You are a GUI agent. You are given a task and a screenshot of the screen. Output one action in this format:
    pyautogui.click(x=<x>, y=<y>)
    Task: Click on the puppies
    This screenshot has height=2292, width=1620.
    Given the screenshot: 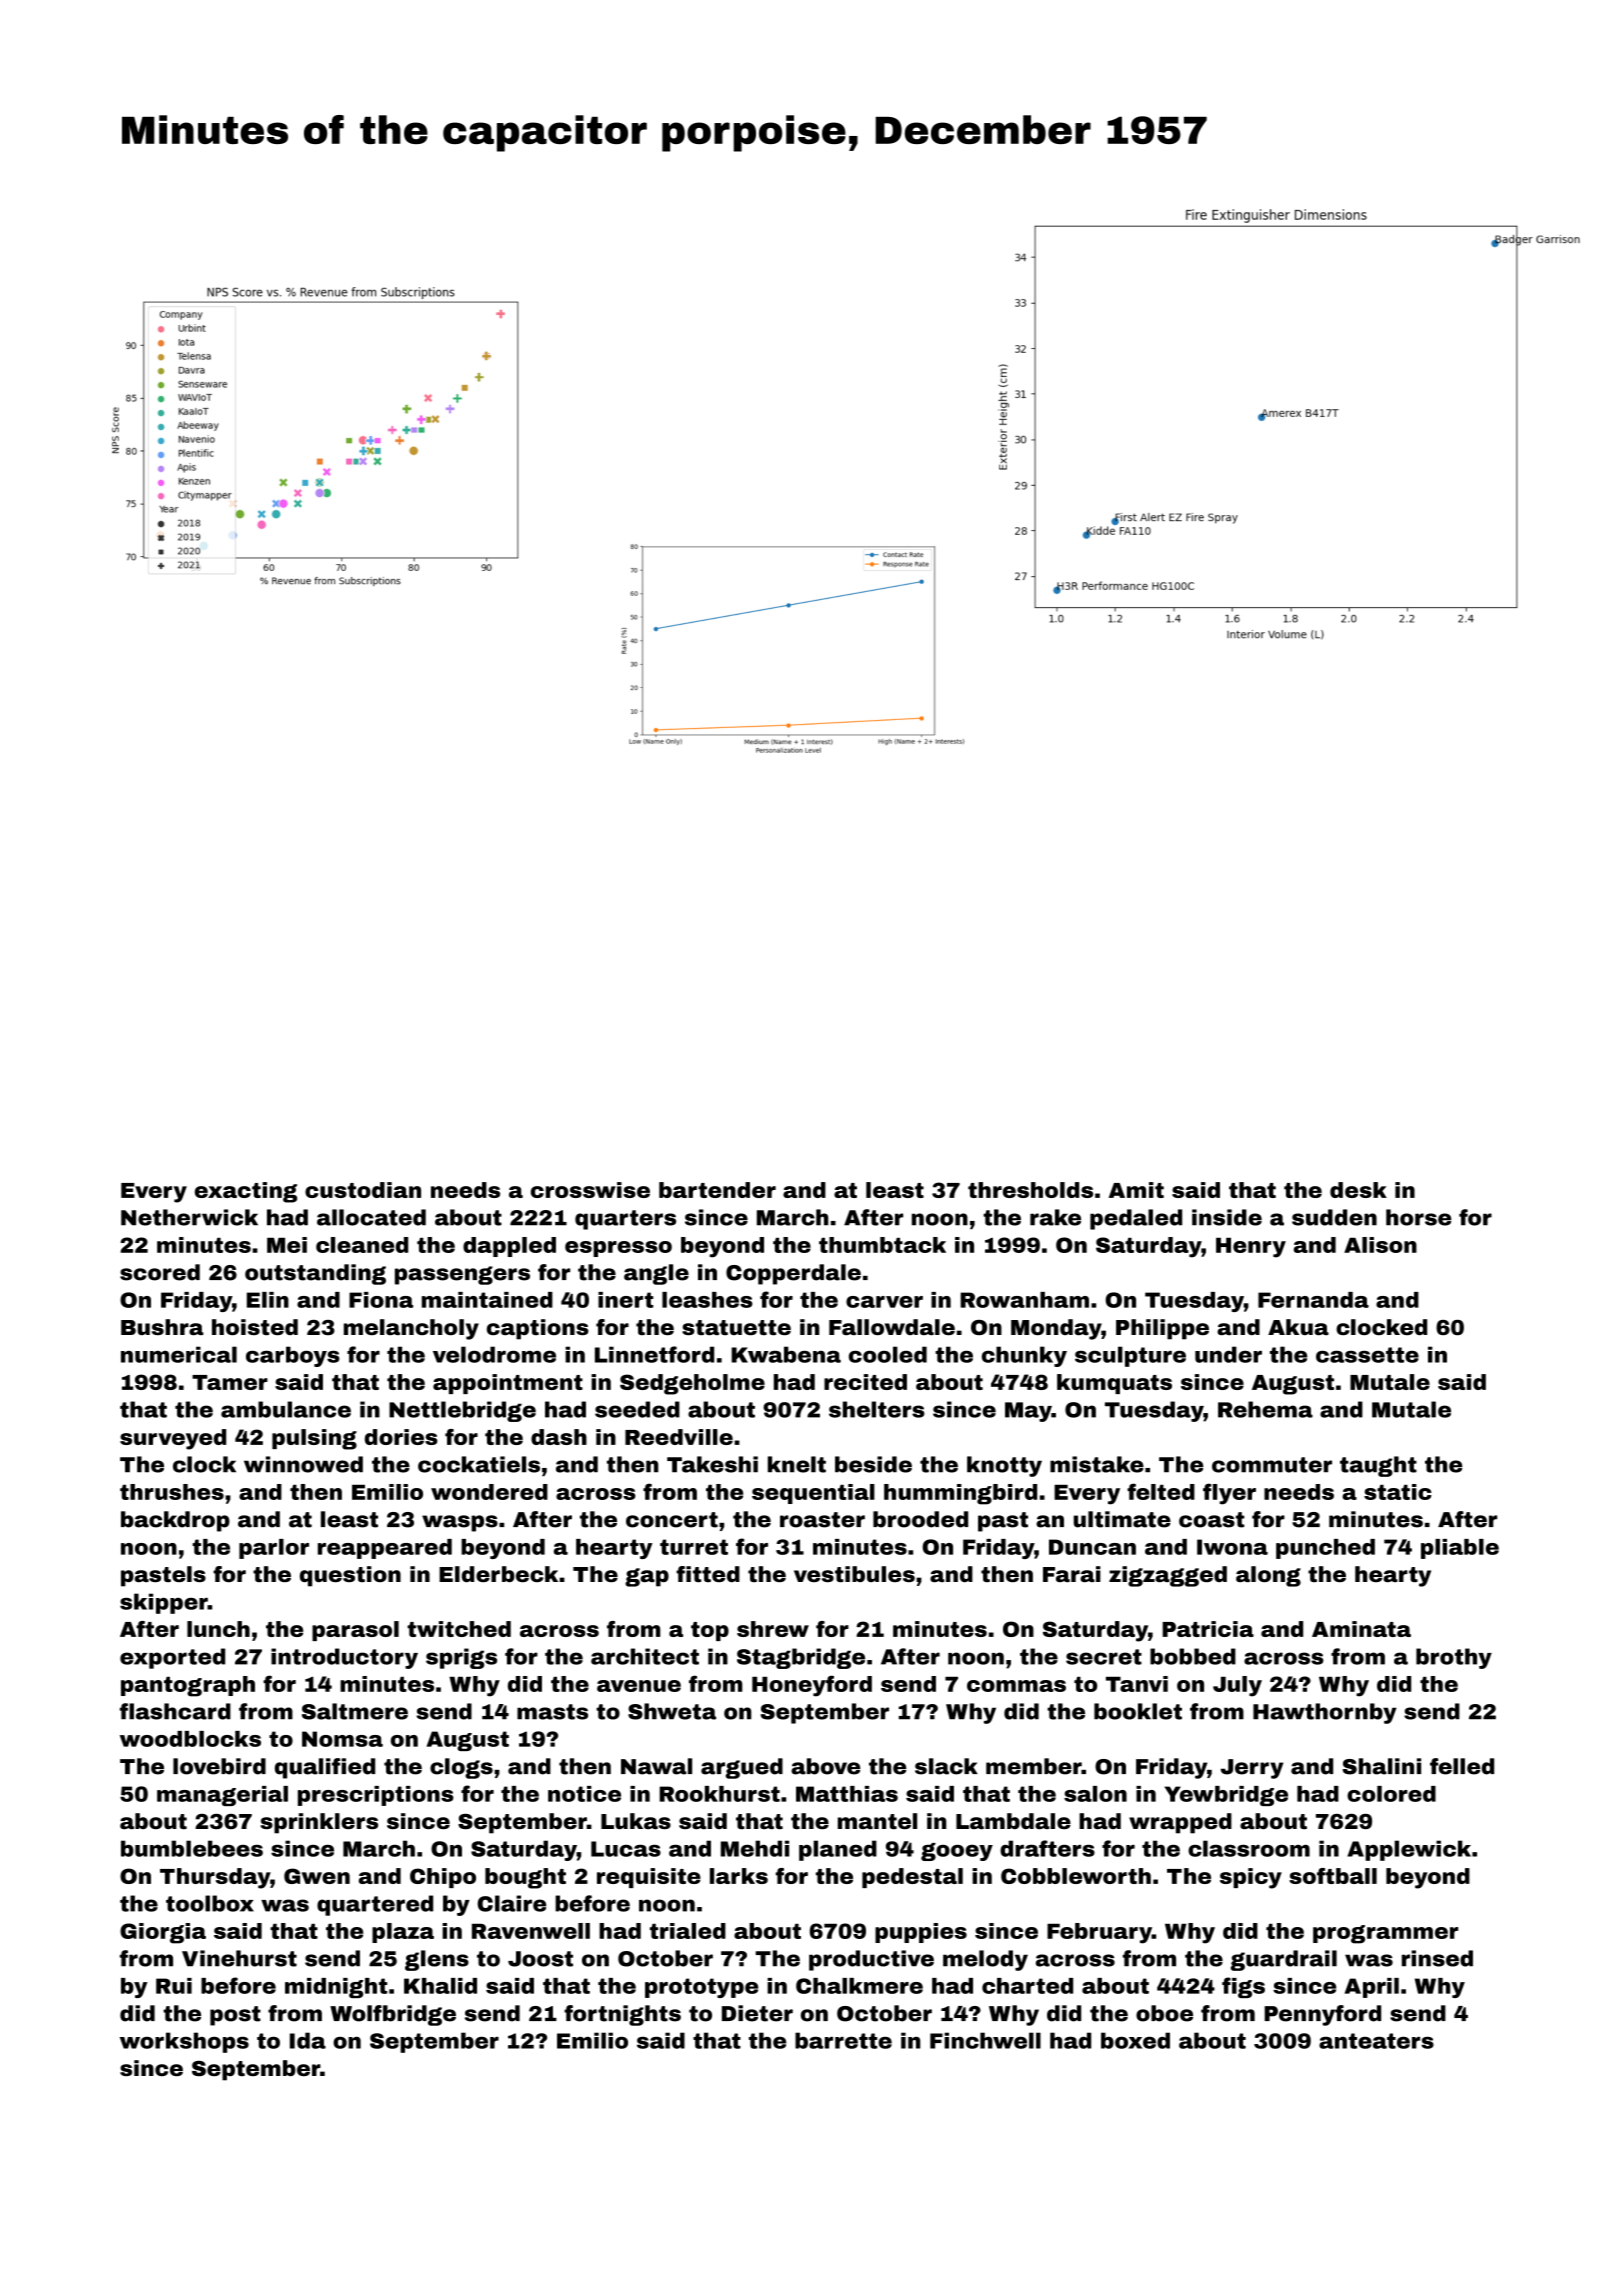 What is the action you would take?
    pyautogui.click(x=921, y=1933)
